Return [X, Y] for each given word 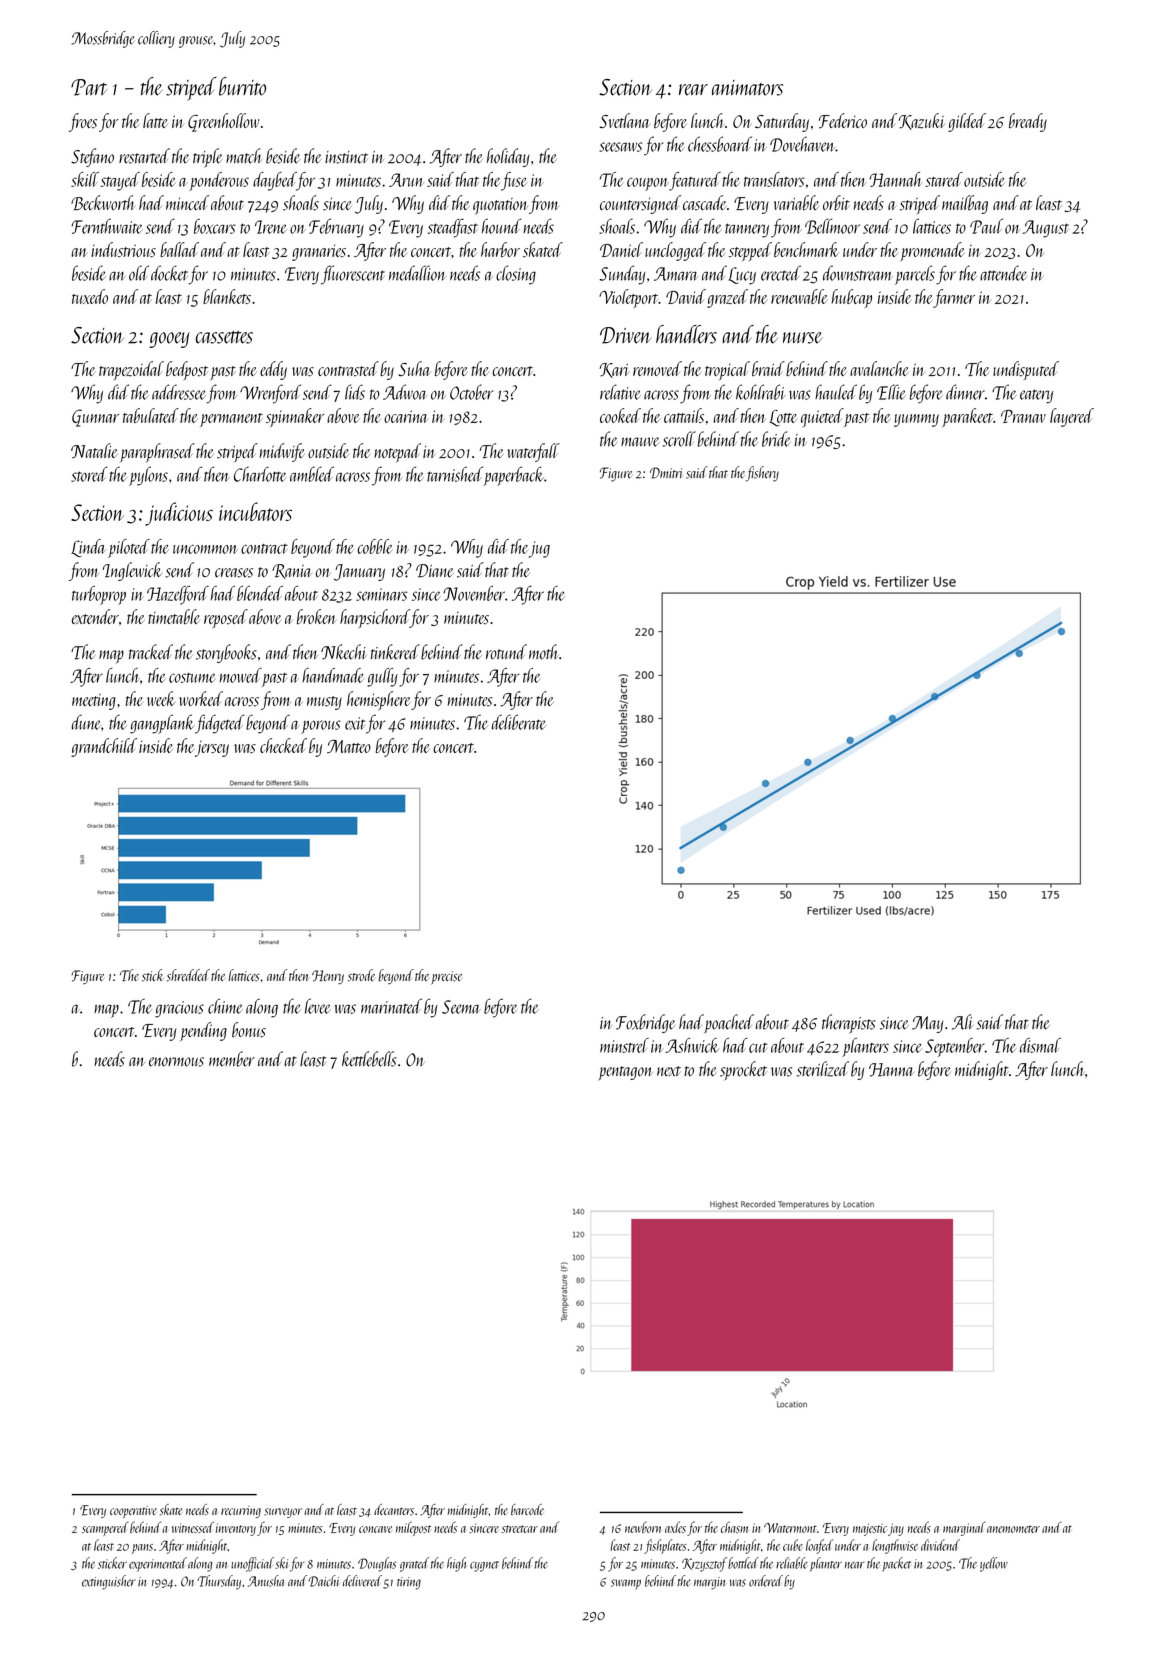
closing [516, 275]
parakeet [967, 417]
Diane [434, 571]
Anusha [266, 1581]
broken [316, 616]
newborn [643, 1527]
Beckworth [103, 202]
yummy [916, 420]
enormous [176, 1062]
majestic [870, 1529]
